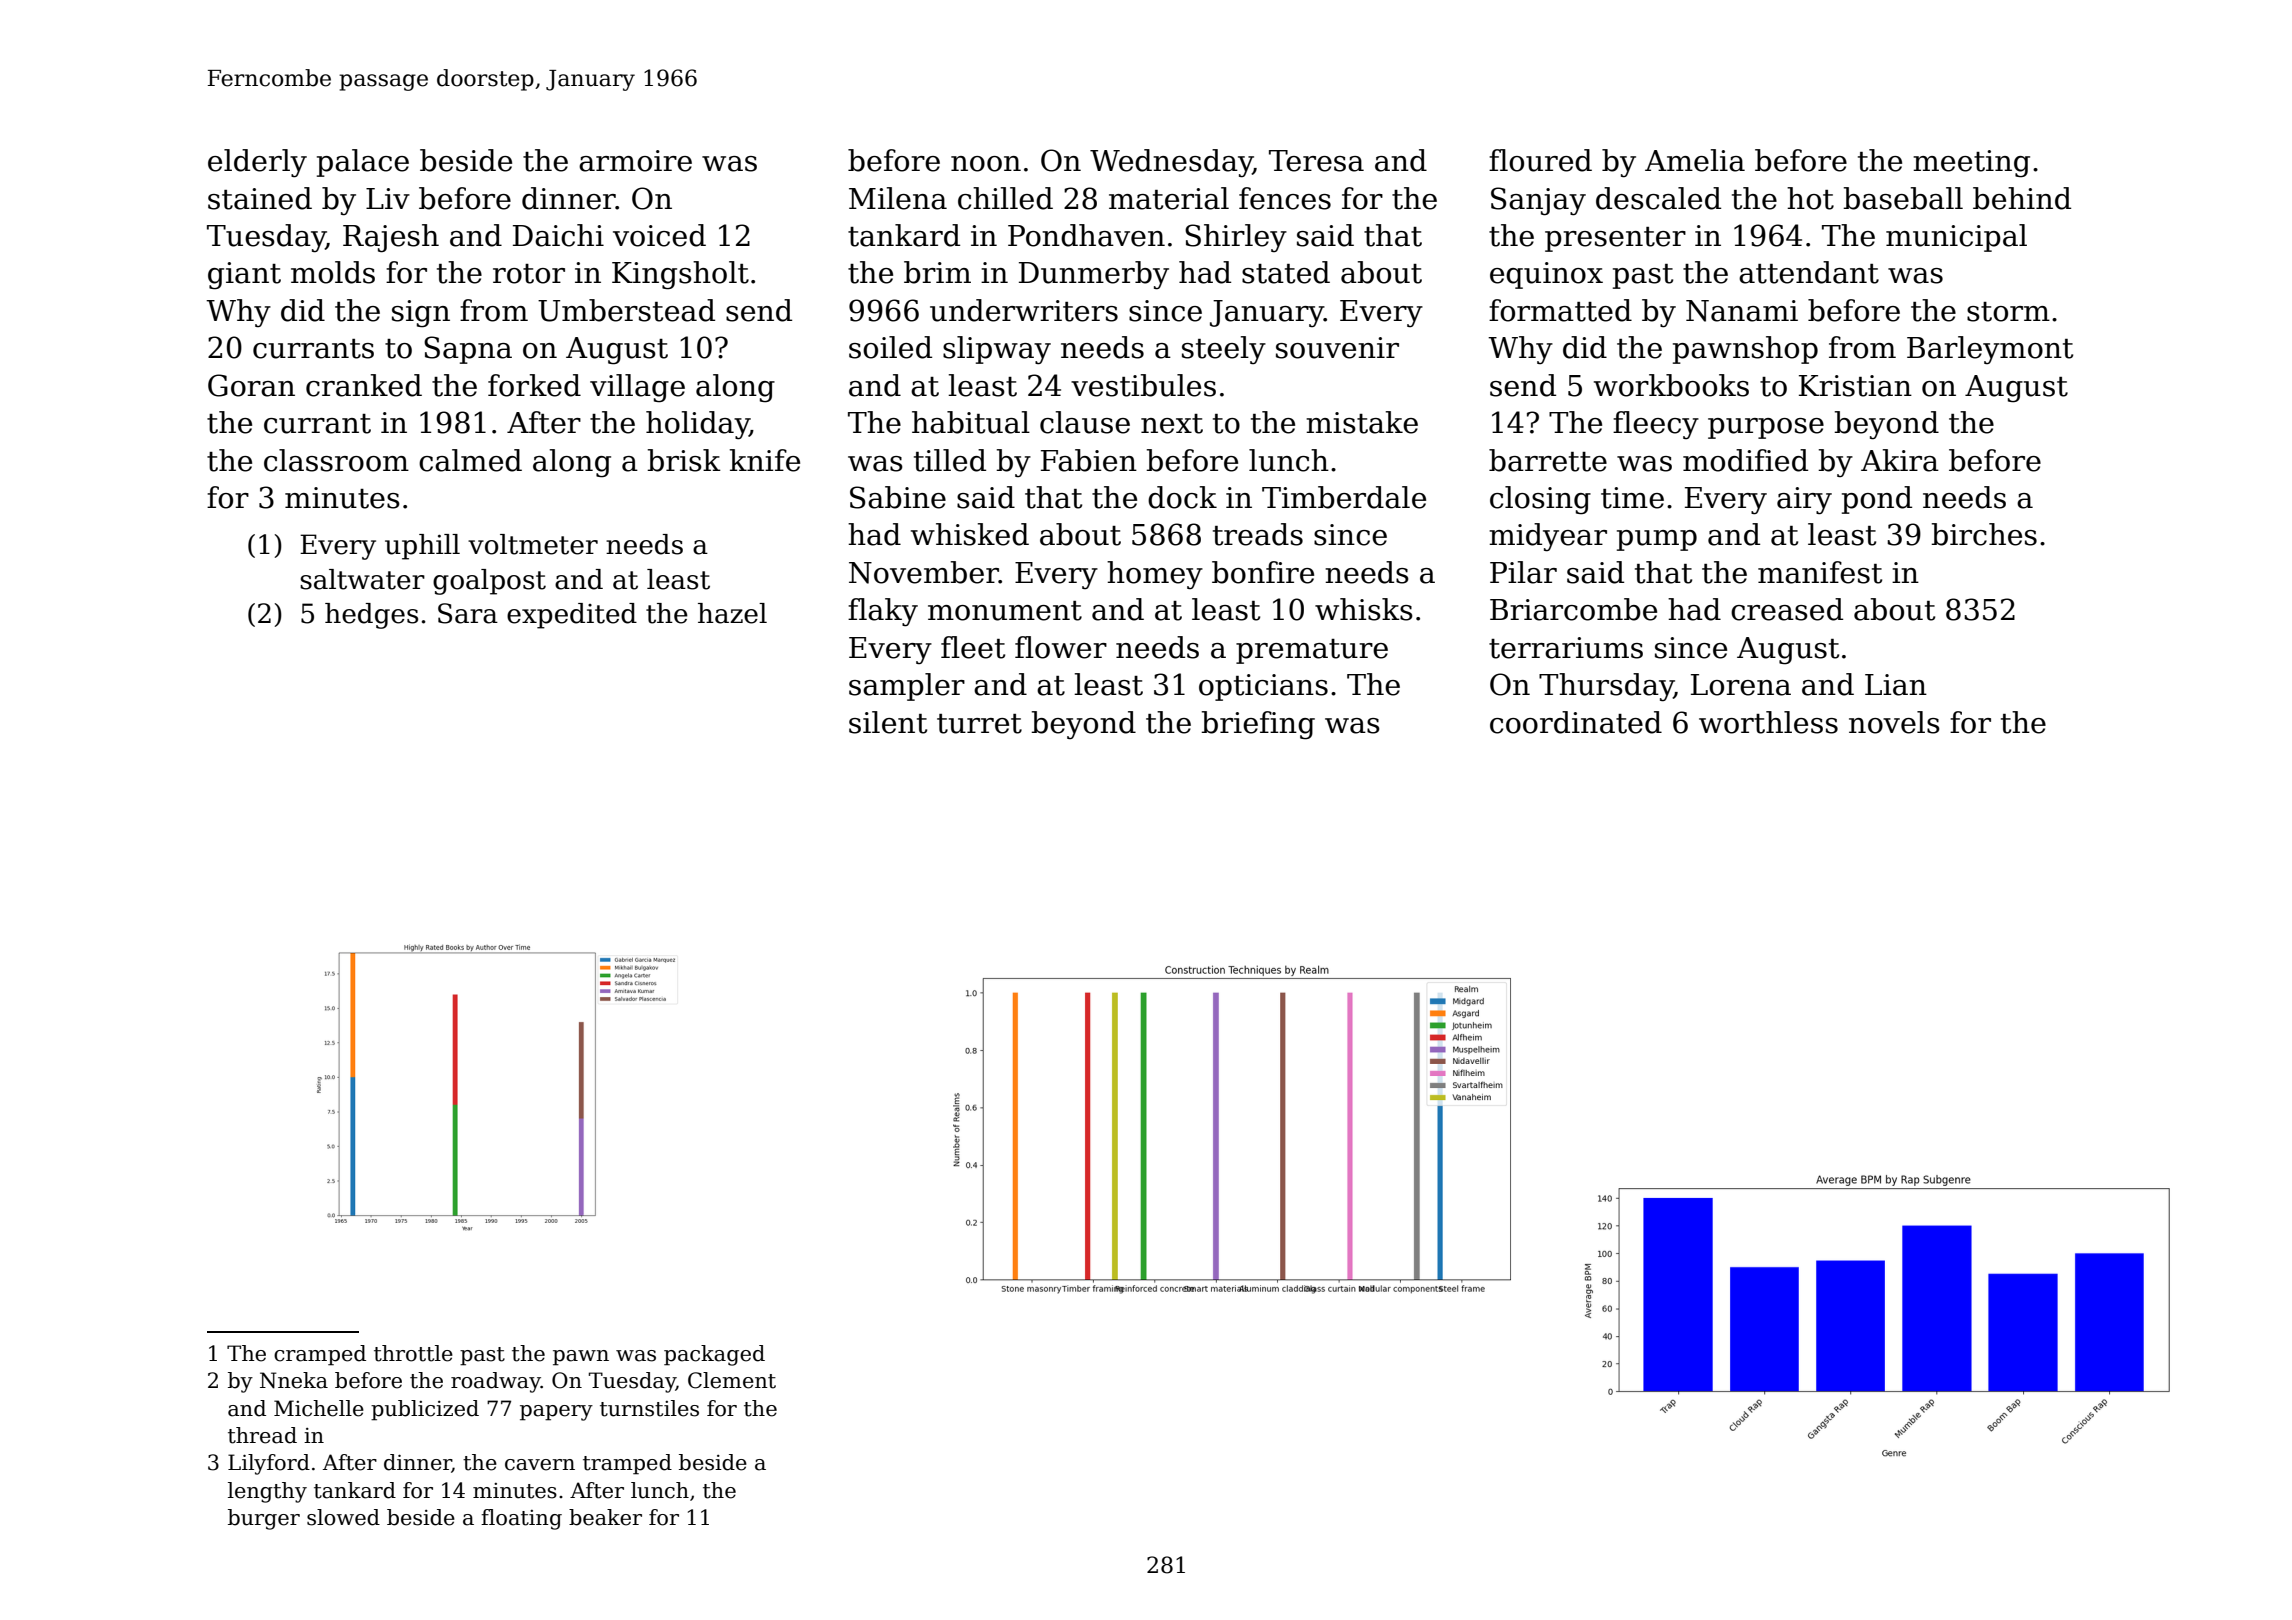  What do you see at coordinates (714, 1355) in the screenshot?
I see `packaged` at bounding box center [714, 1355].
